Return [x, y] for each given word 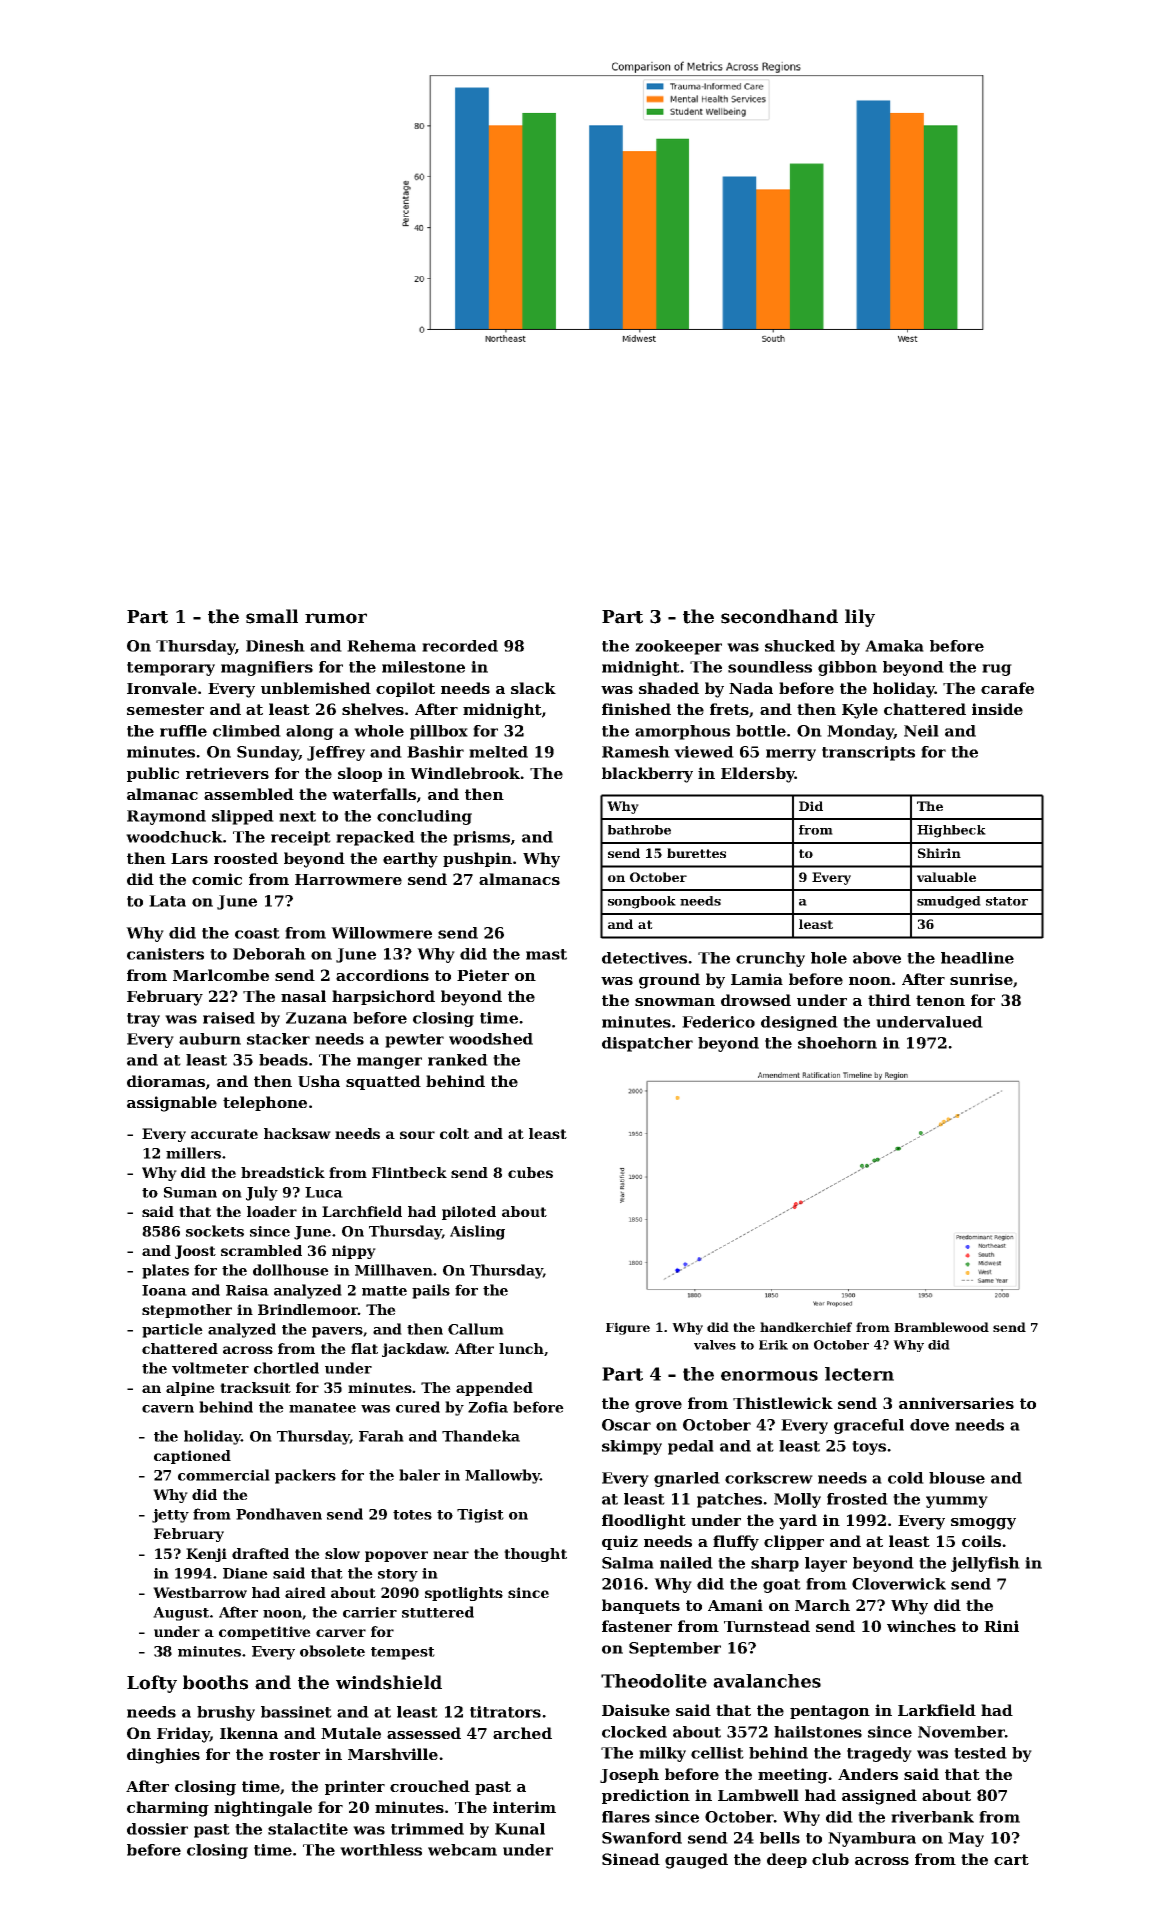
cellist [717, 1753]
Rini [1001, 1626]
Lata [167, 901]
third [889, 1000]
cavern [168, 1409]
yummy [957, 1502]
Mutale [351, 1733]
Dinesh [275, 646]
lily [860, 618]
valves [715, 1345]
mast [546, 954]
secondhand [779, 616]
